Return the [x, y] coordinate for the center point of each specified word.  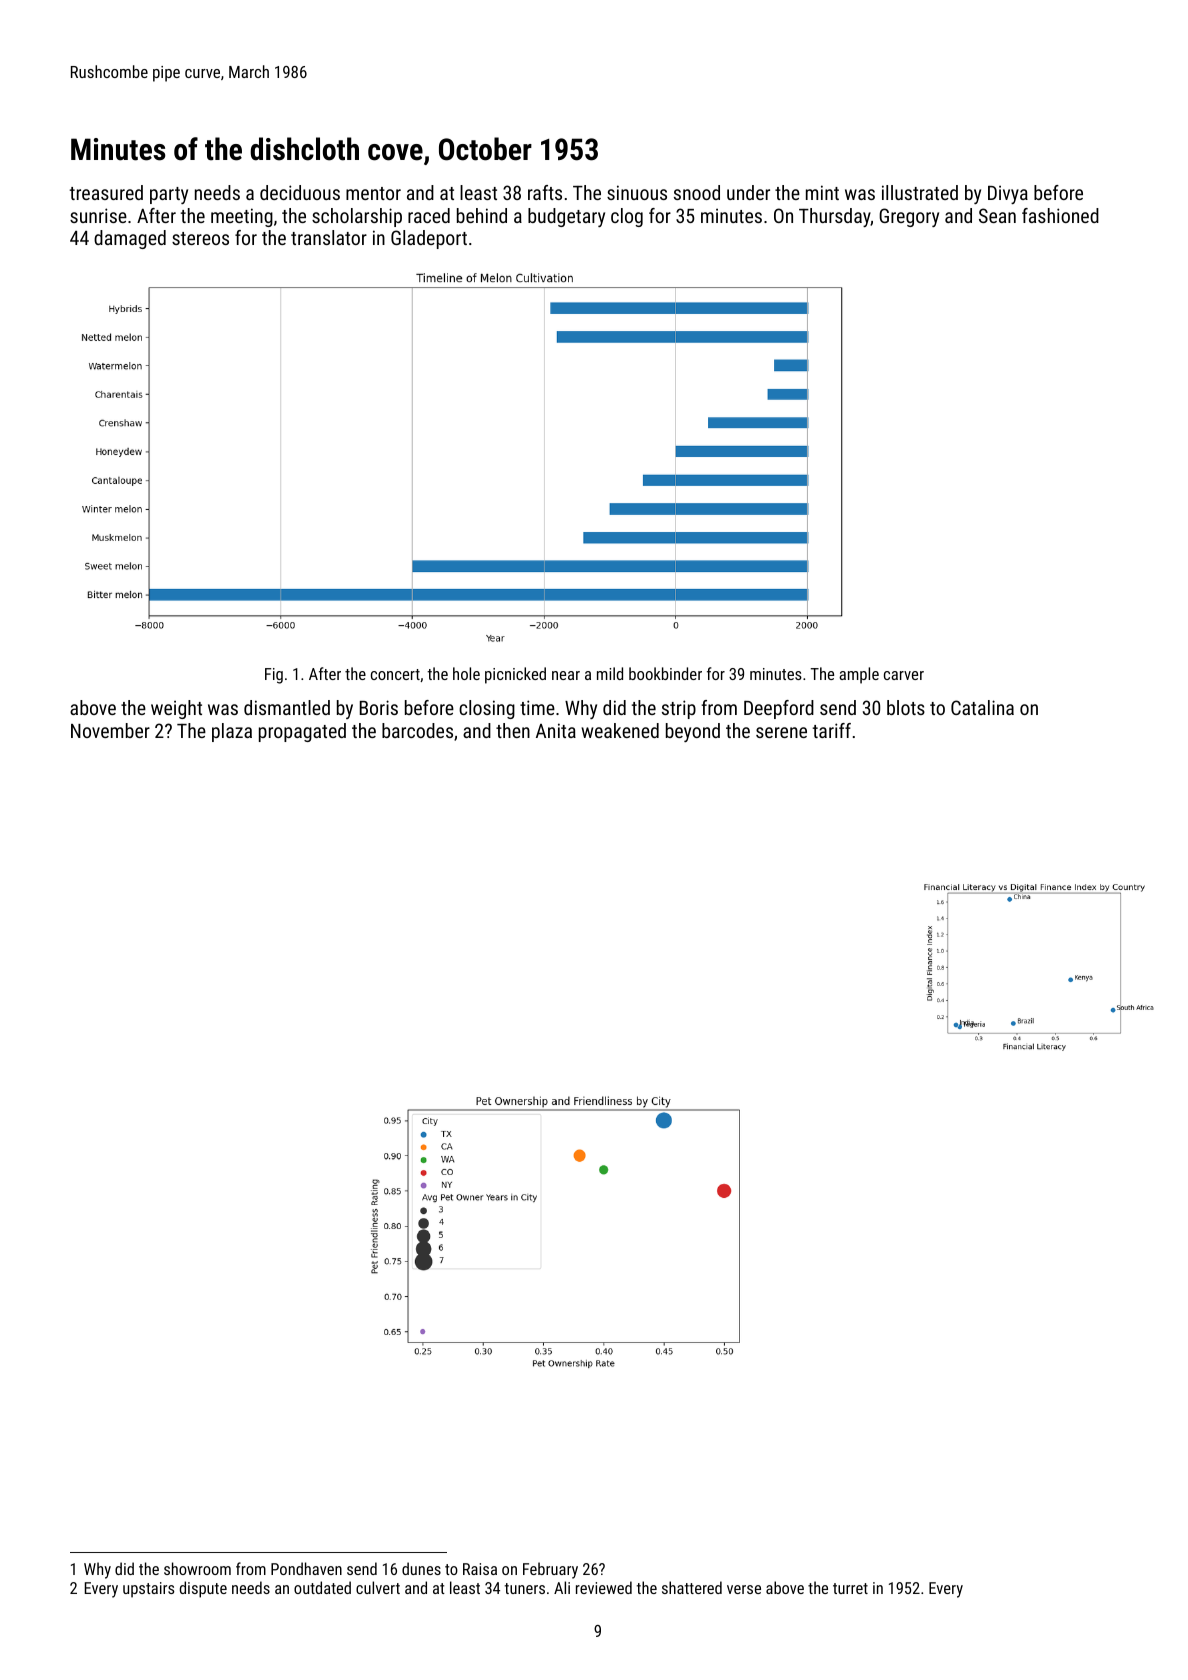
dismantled [287, 707]
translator [329, 237]
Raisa [480, 1569]
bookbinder [665, 673]
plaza [232, 732]
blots [906, 707]
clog [627, 217]
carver [904, 675]
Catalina [982, 707]
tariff [832, 730]
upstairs [148, 1590]
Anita [556, 730]
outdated [322, 1587]
